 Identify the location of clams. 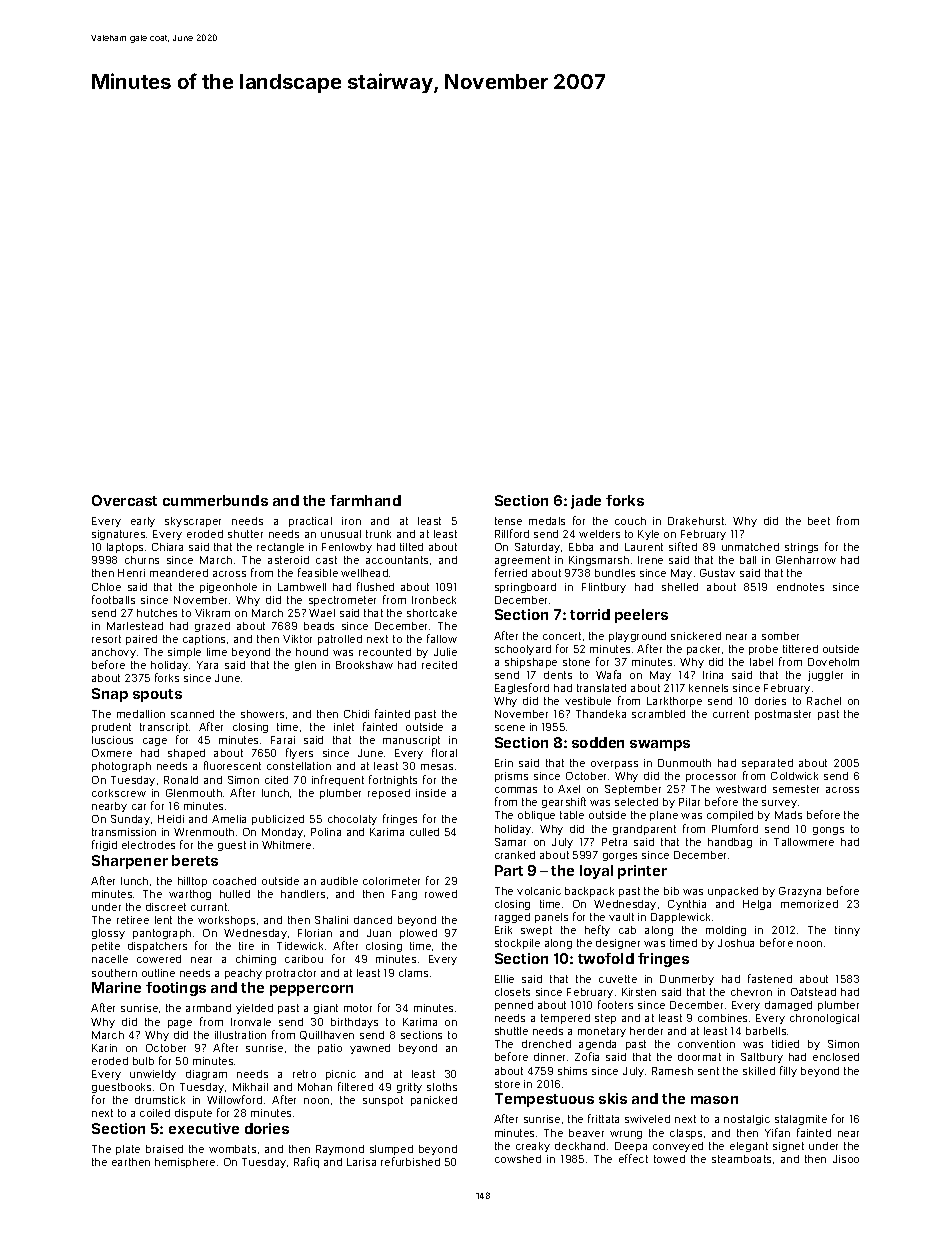
(413, 973).
